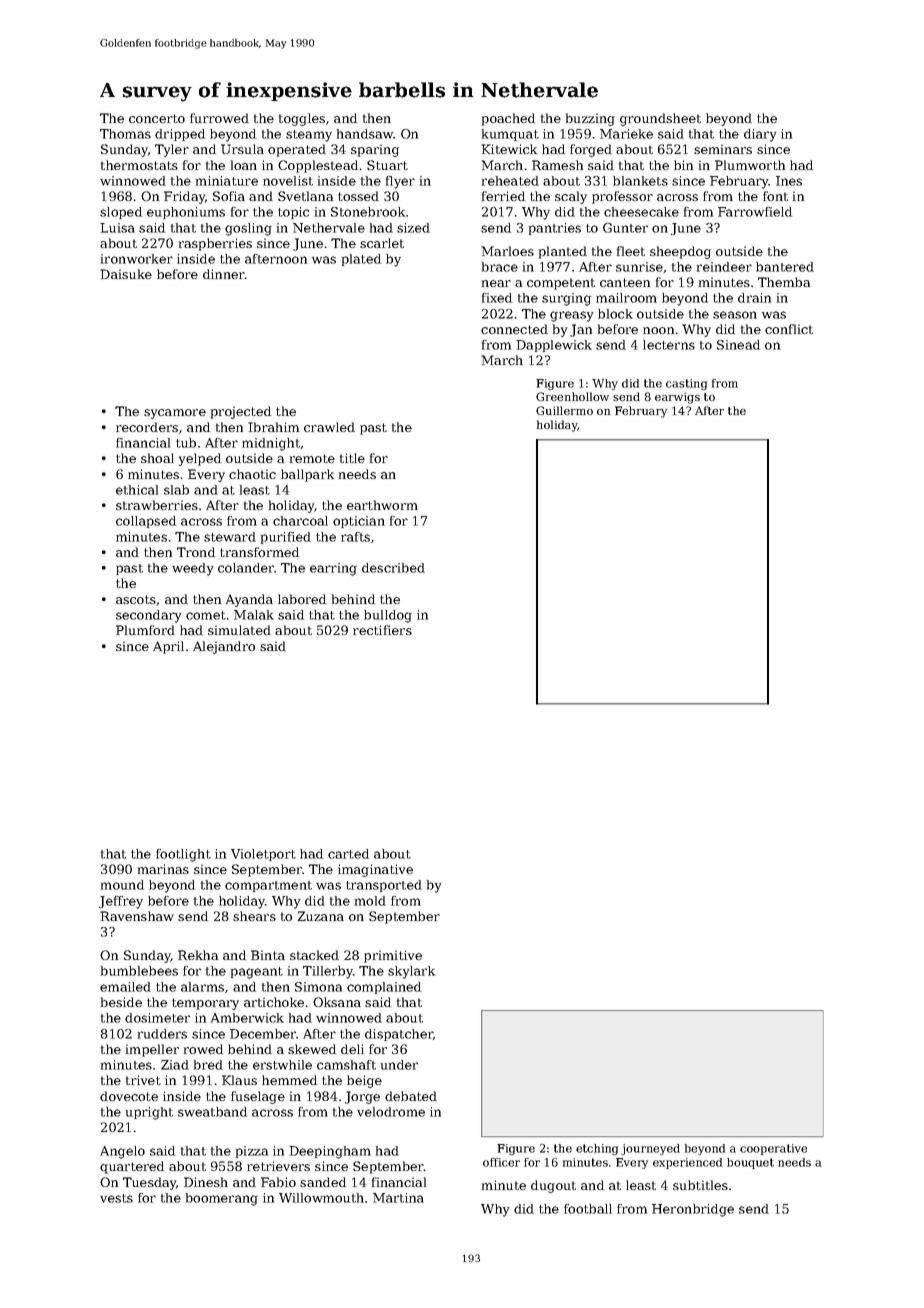 Image resolution: width=924 pixels, height=1308 pixels. What do you see at coordinates (660, 119) in the screenshot?
I see `groundsheet` at bounding box center [660, 119].
